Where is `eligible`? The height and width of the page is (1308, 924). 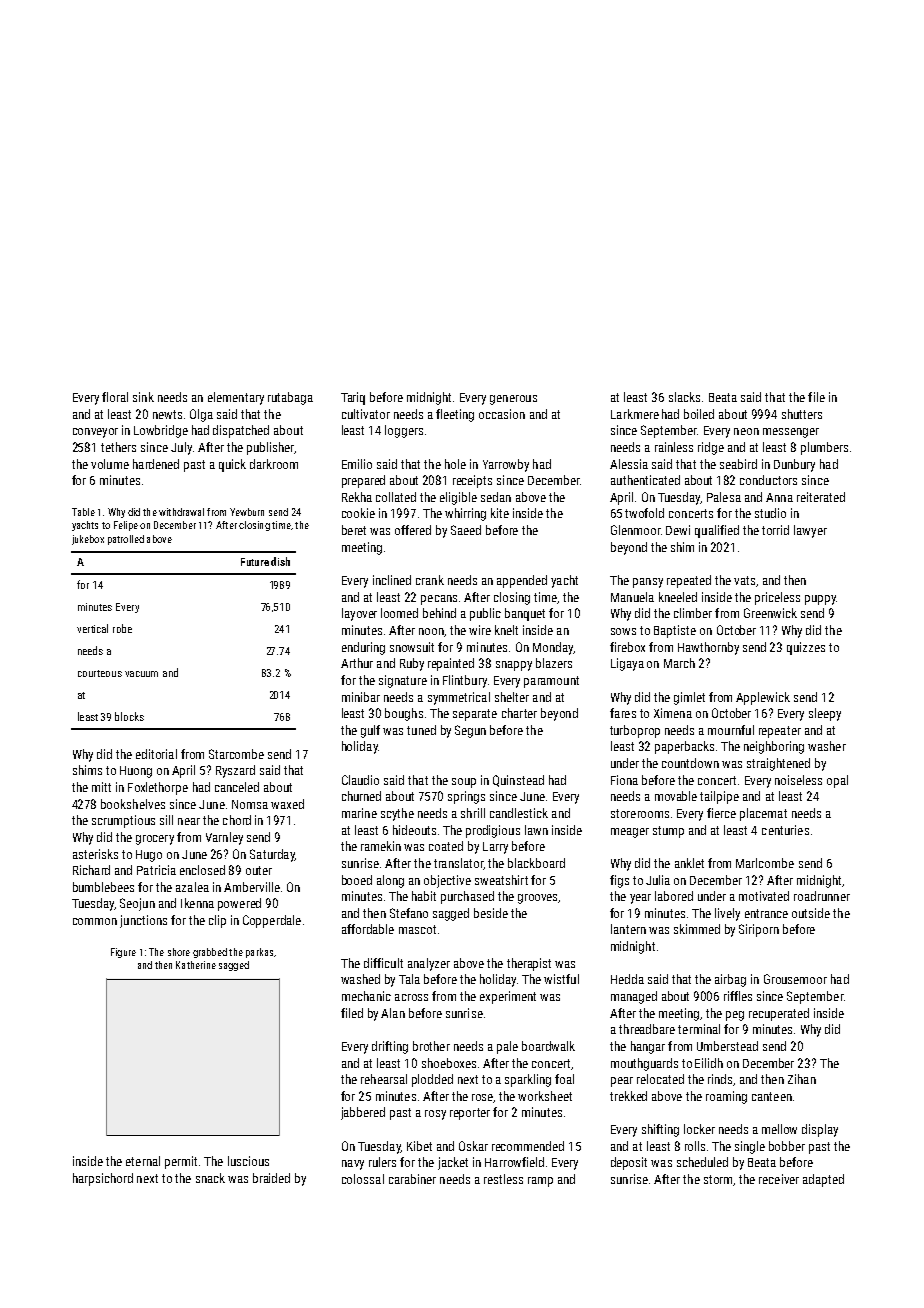 eligible is located at coordinates (458, 498).
